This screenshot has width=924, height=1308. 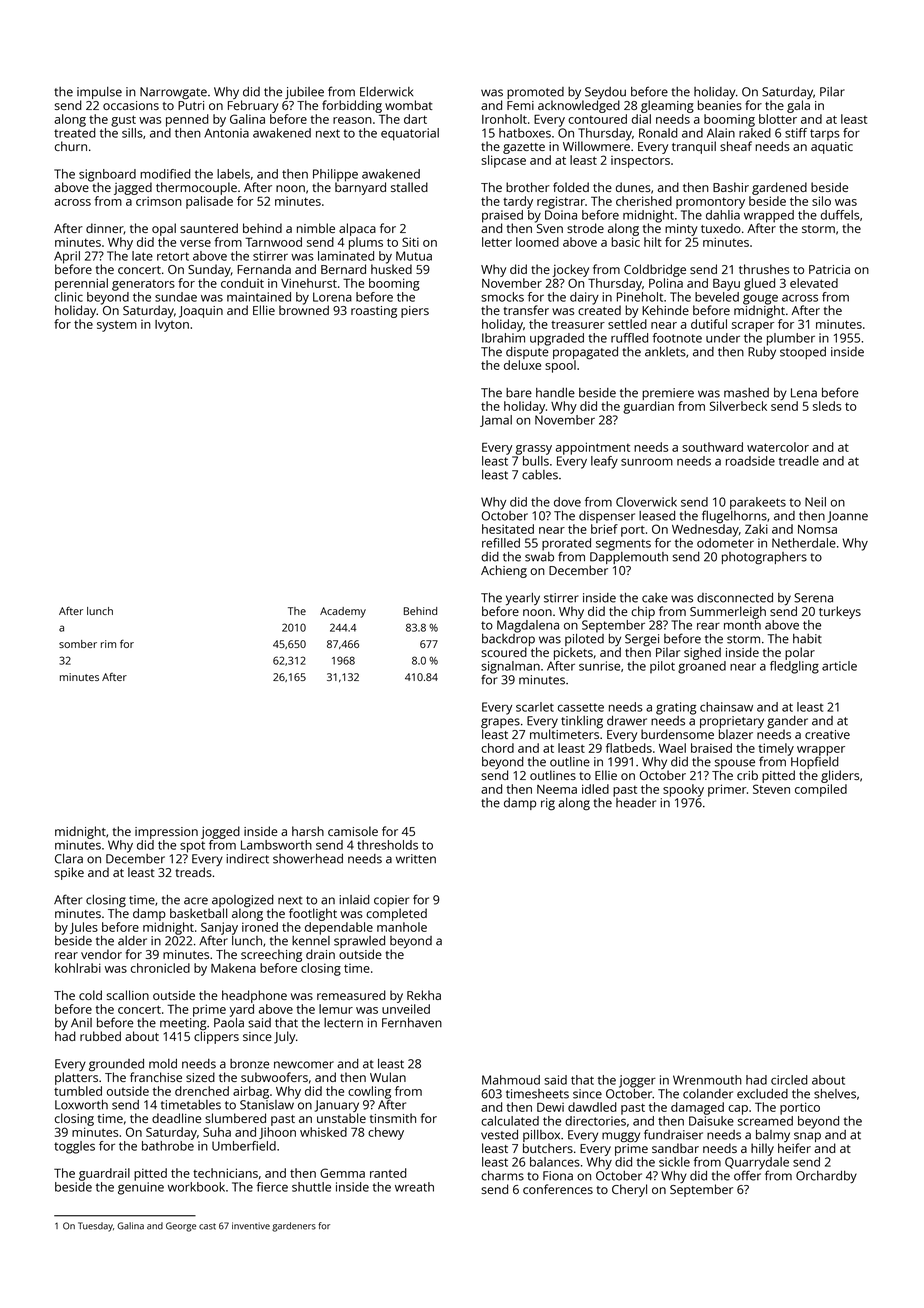 I want to click on Wednesday, so click(x=705, y=530).
